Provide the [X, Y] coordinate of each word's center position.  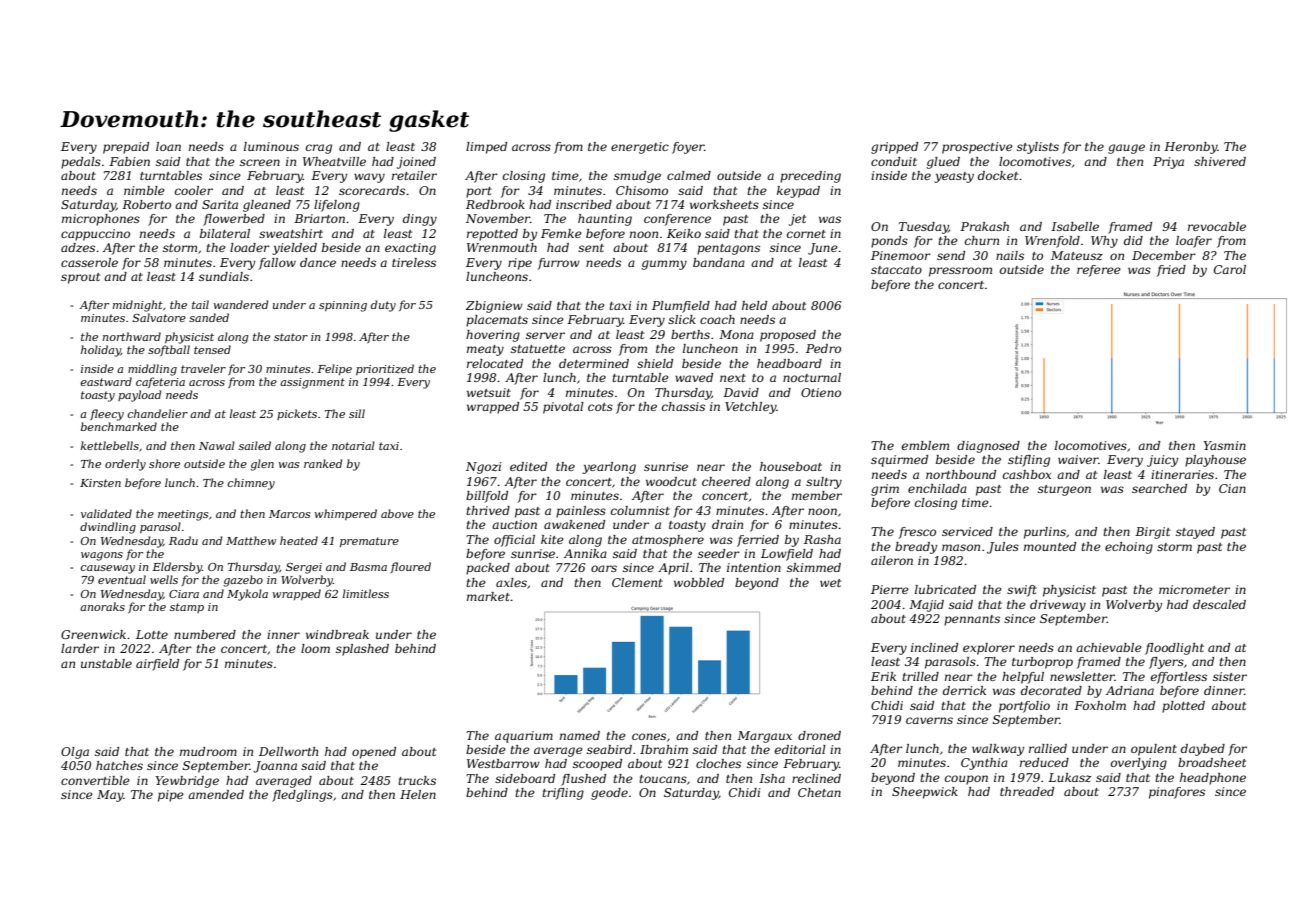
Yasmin [1224, 445]
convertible [95, 780]
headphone [1213, 779]
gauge [1126, 149]
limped [486, 148]
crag [319, 149]
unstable [106, 663]
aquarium [524, 737]
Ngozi [483, 468]
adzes [78, 247]
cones [649, 736]
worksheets [724, 204]
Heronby [1191, 148]
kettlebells [110, 445]
